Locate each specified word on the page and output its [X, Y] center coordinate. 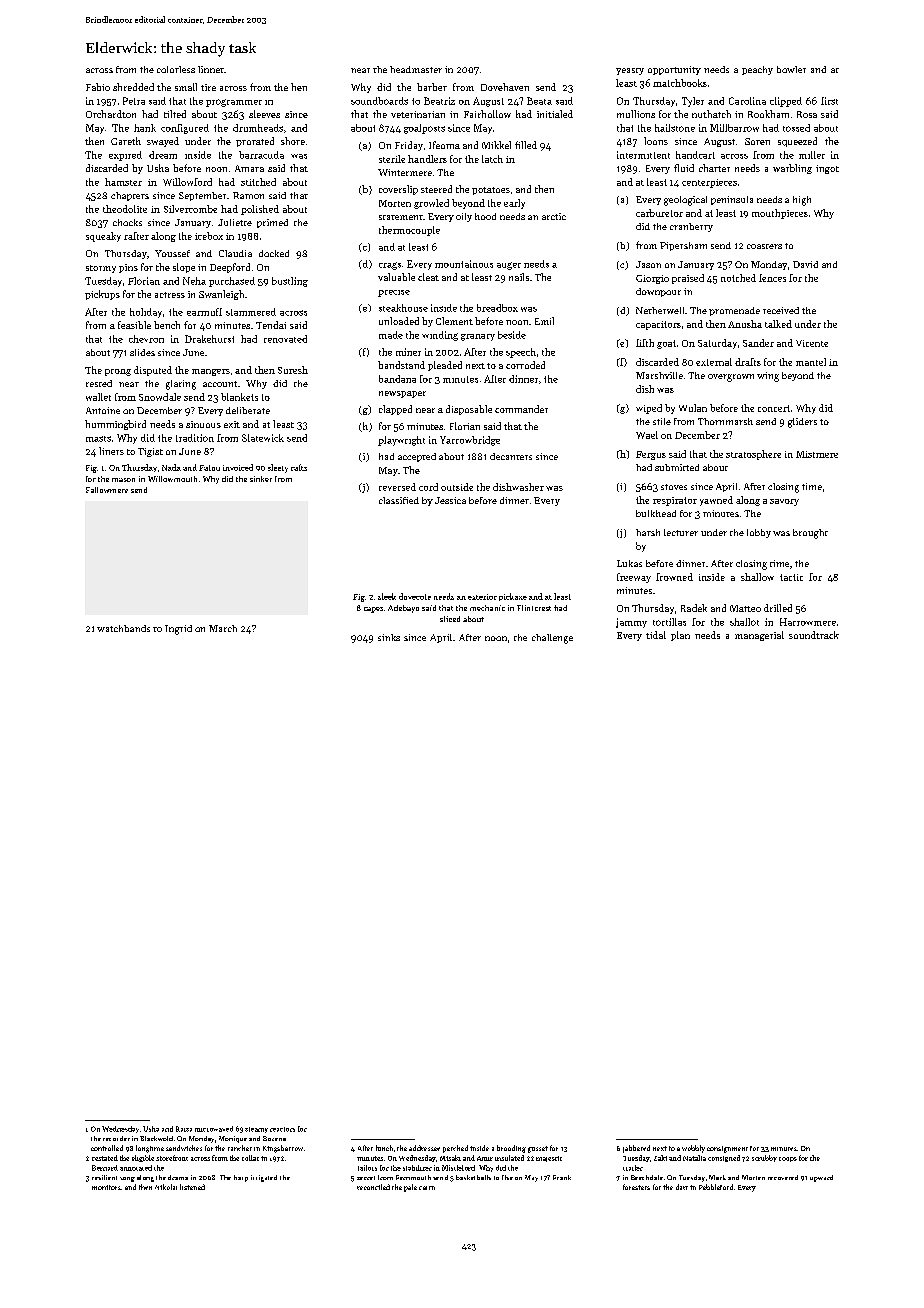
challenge [552, 639]
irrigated [264, 1178]
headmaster [416, 69]
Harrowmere [808, 622]
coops [788, 1159]
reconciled [373, 1187]
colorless [176, 69]
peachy [757, 70]
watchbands [123, 628]
